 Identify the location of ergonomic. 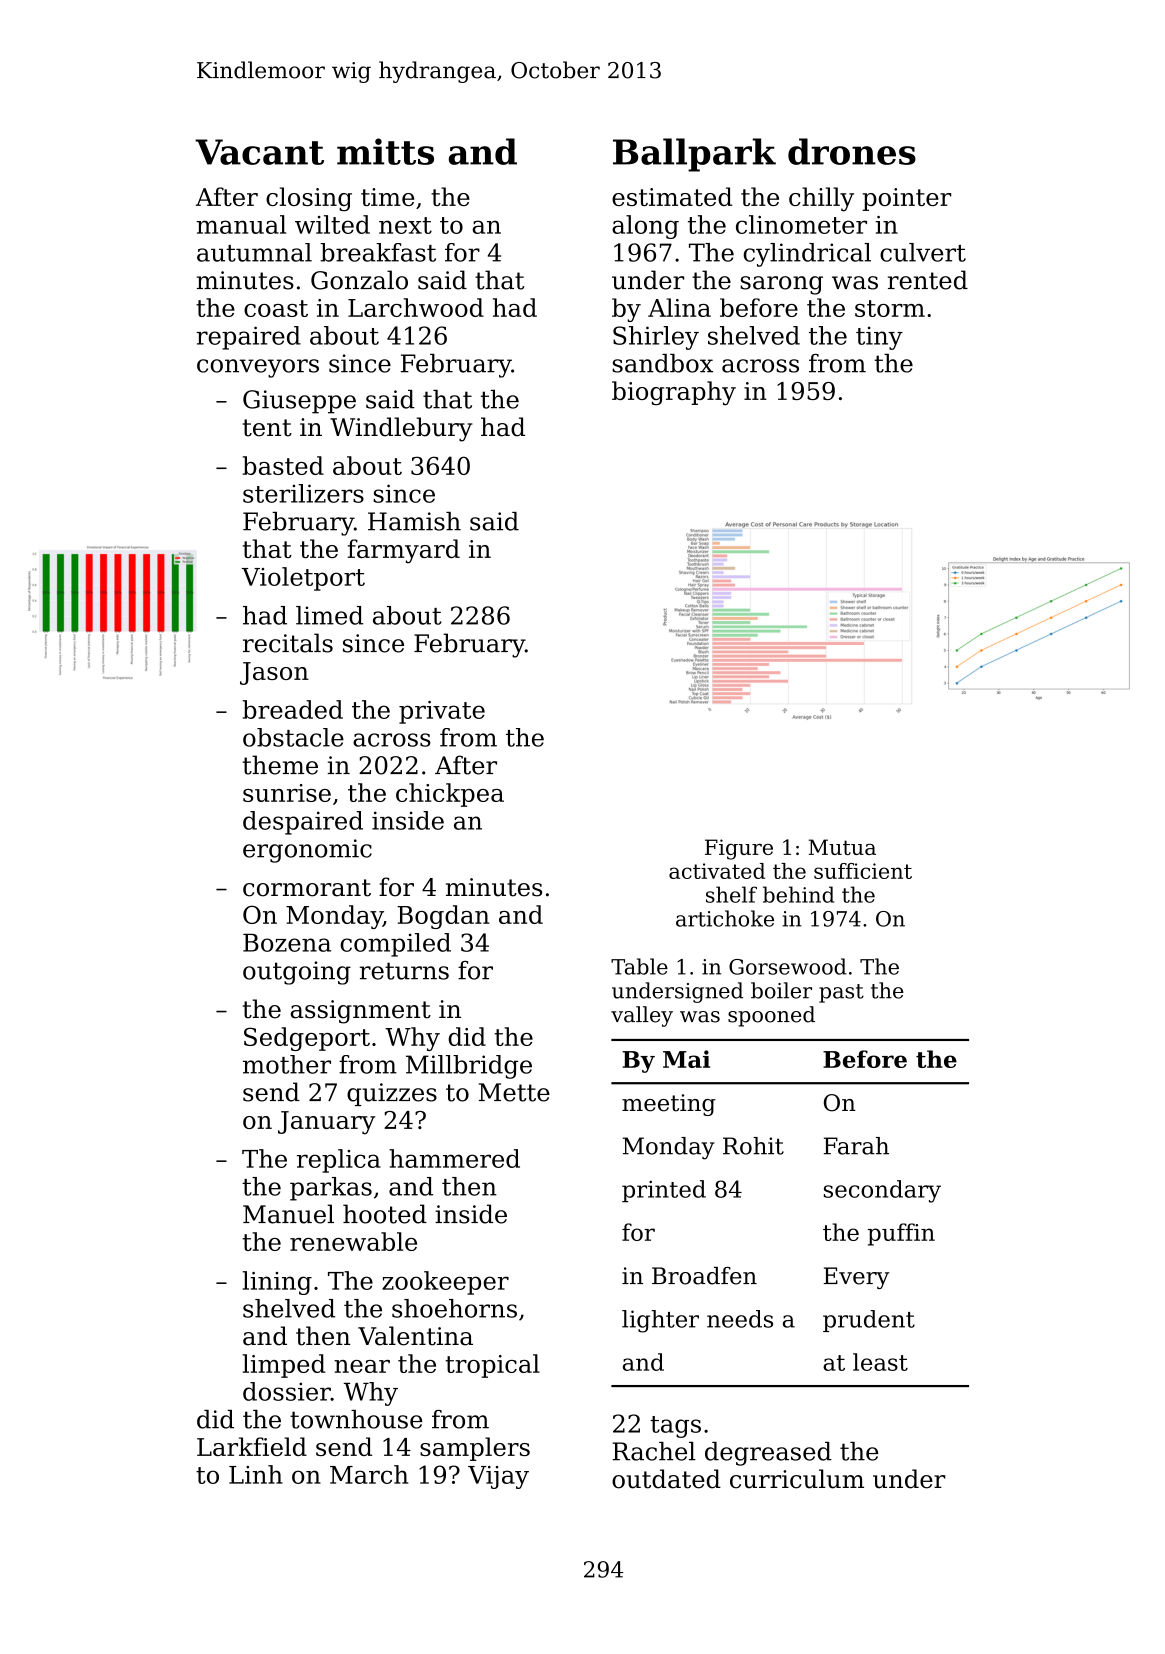
(307, 851).
